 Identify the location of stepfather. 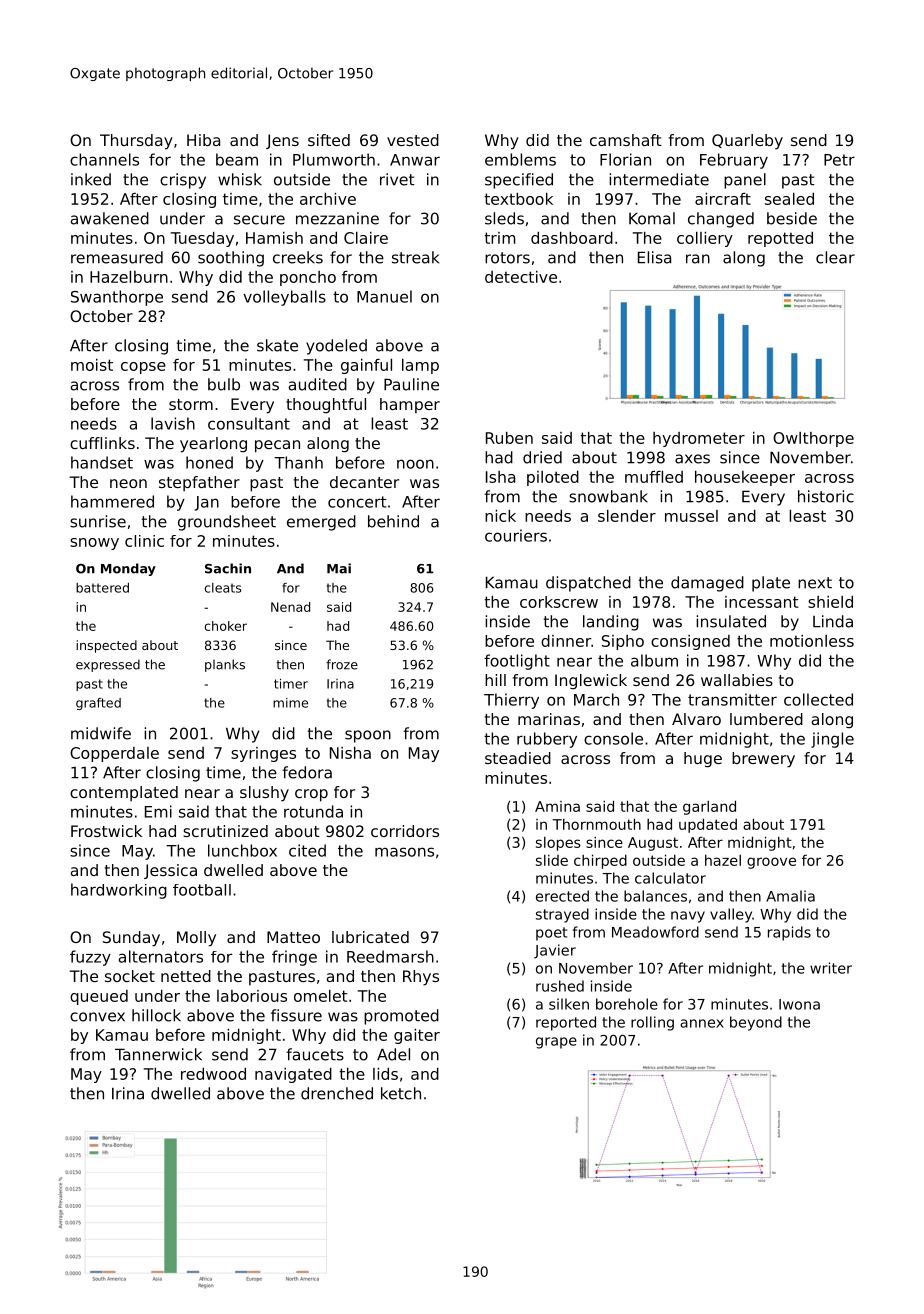
(199, 483).
